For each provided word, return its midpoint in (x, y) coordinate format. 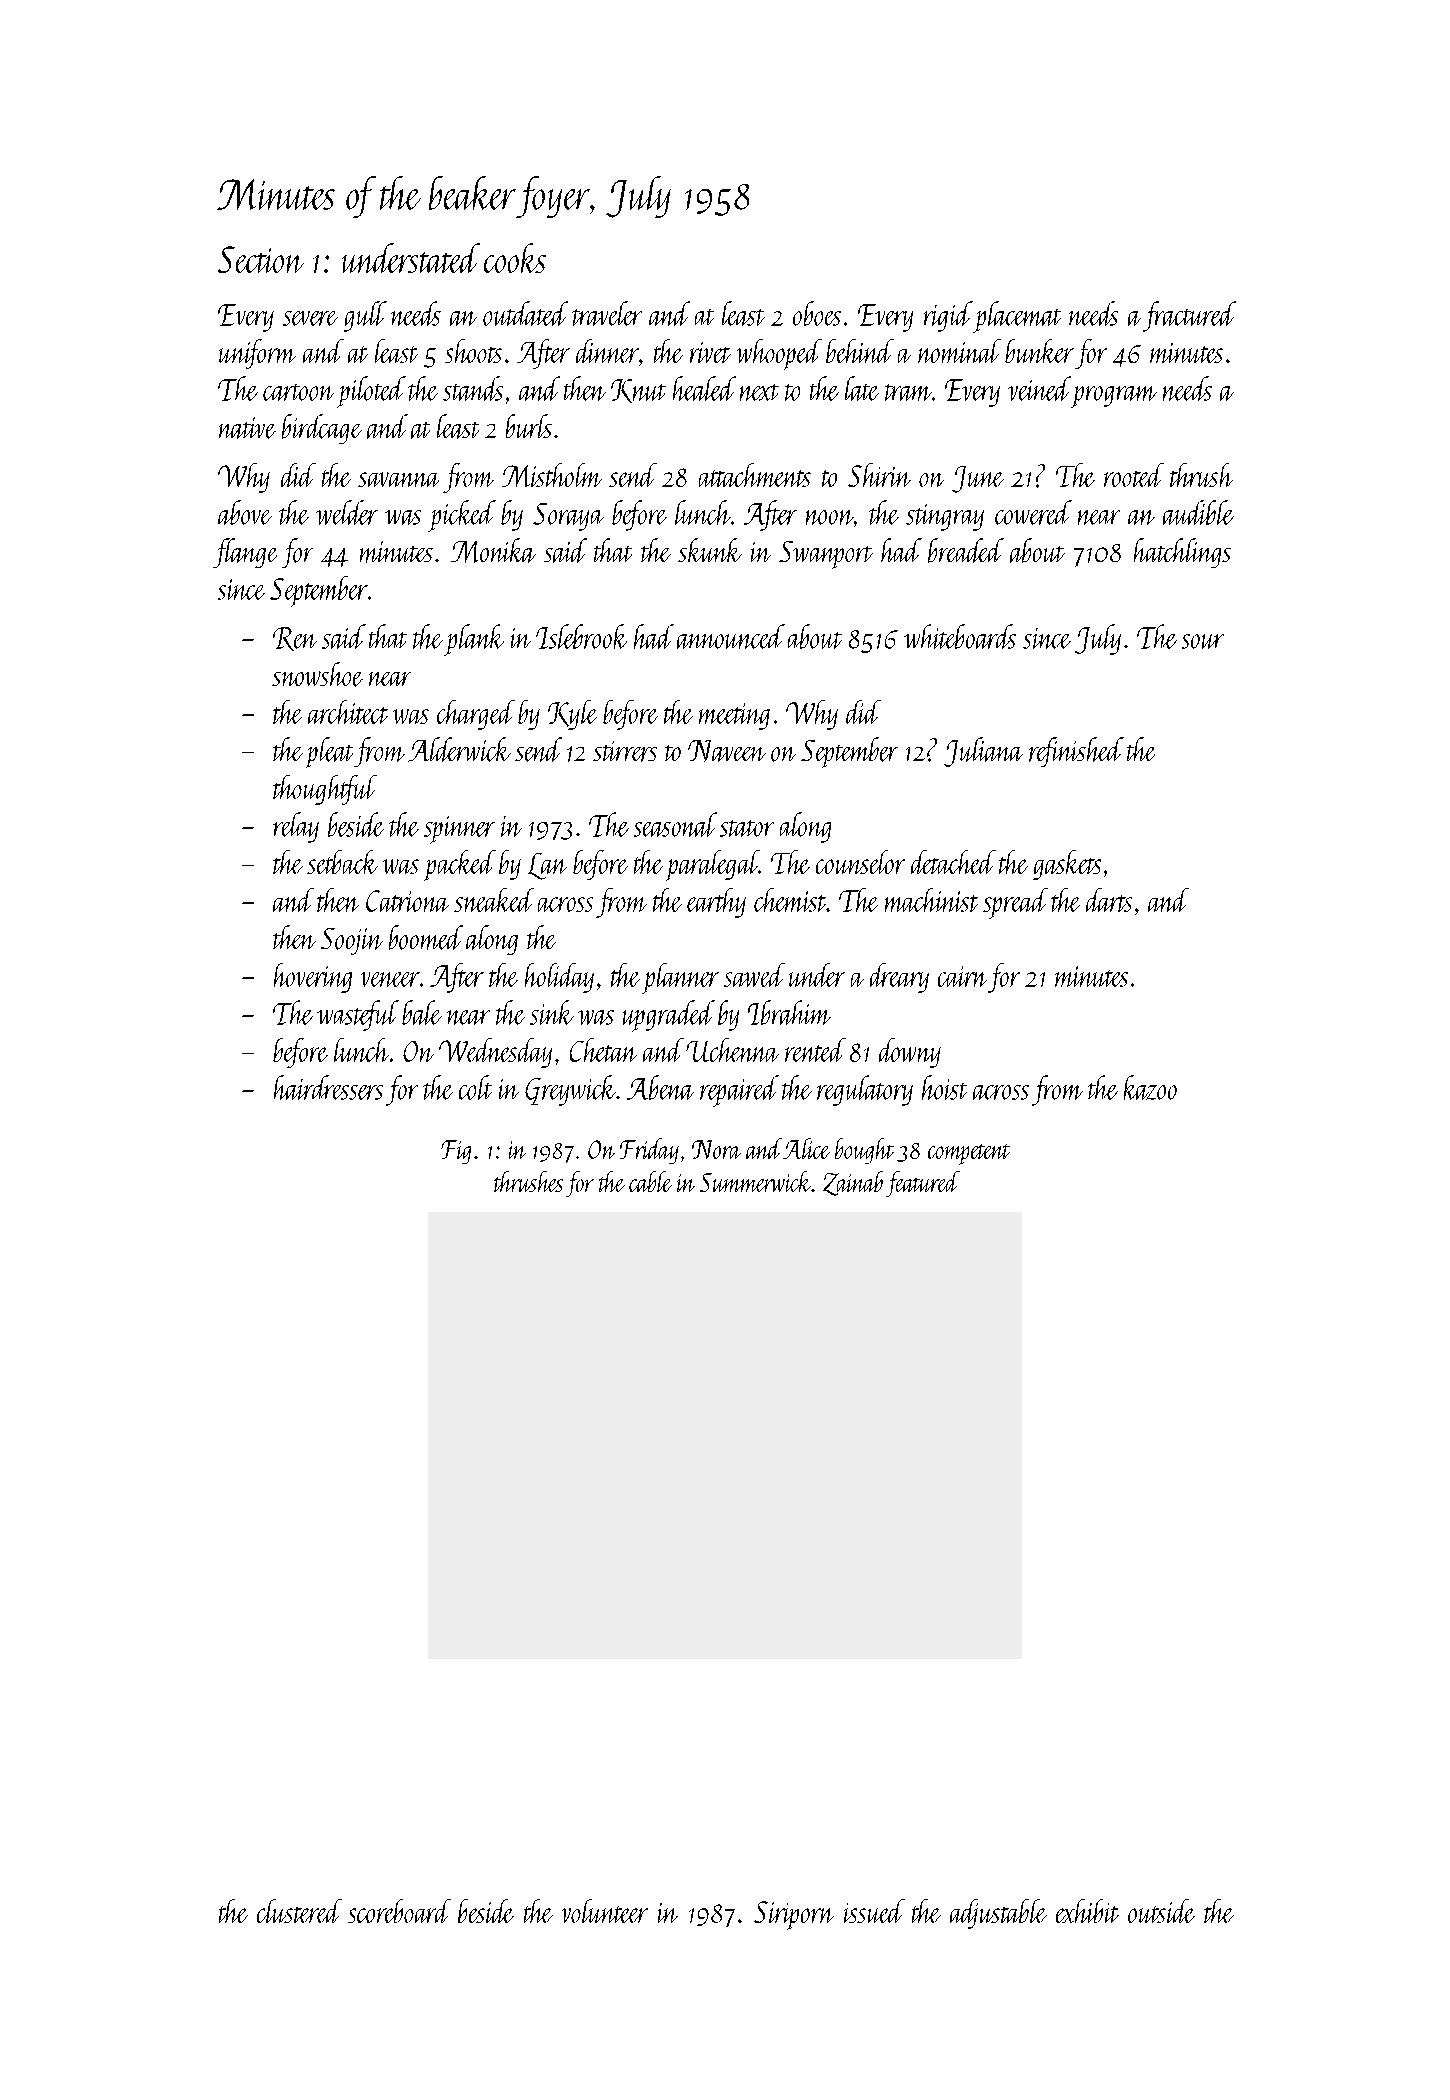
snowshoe (317, 674)
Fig (456, 1152)
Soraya (568, 517)
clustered (299, 1911)
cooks (515, 258)
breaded (966, 550)
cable (650, 1181)
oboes (817, 313)
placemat (1017, 317)
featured (923, 1184)
